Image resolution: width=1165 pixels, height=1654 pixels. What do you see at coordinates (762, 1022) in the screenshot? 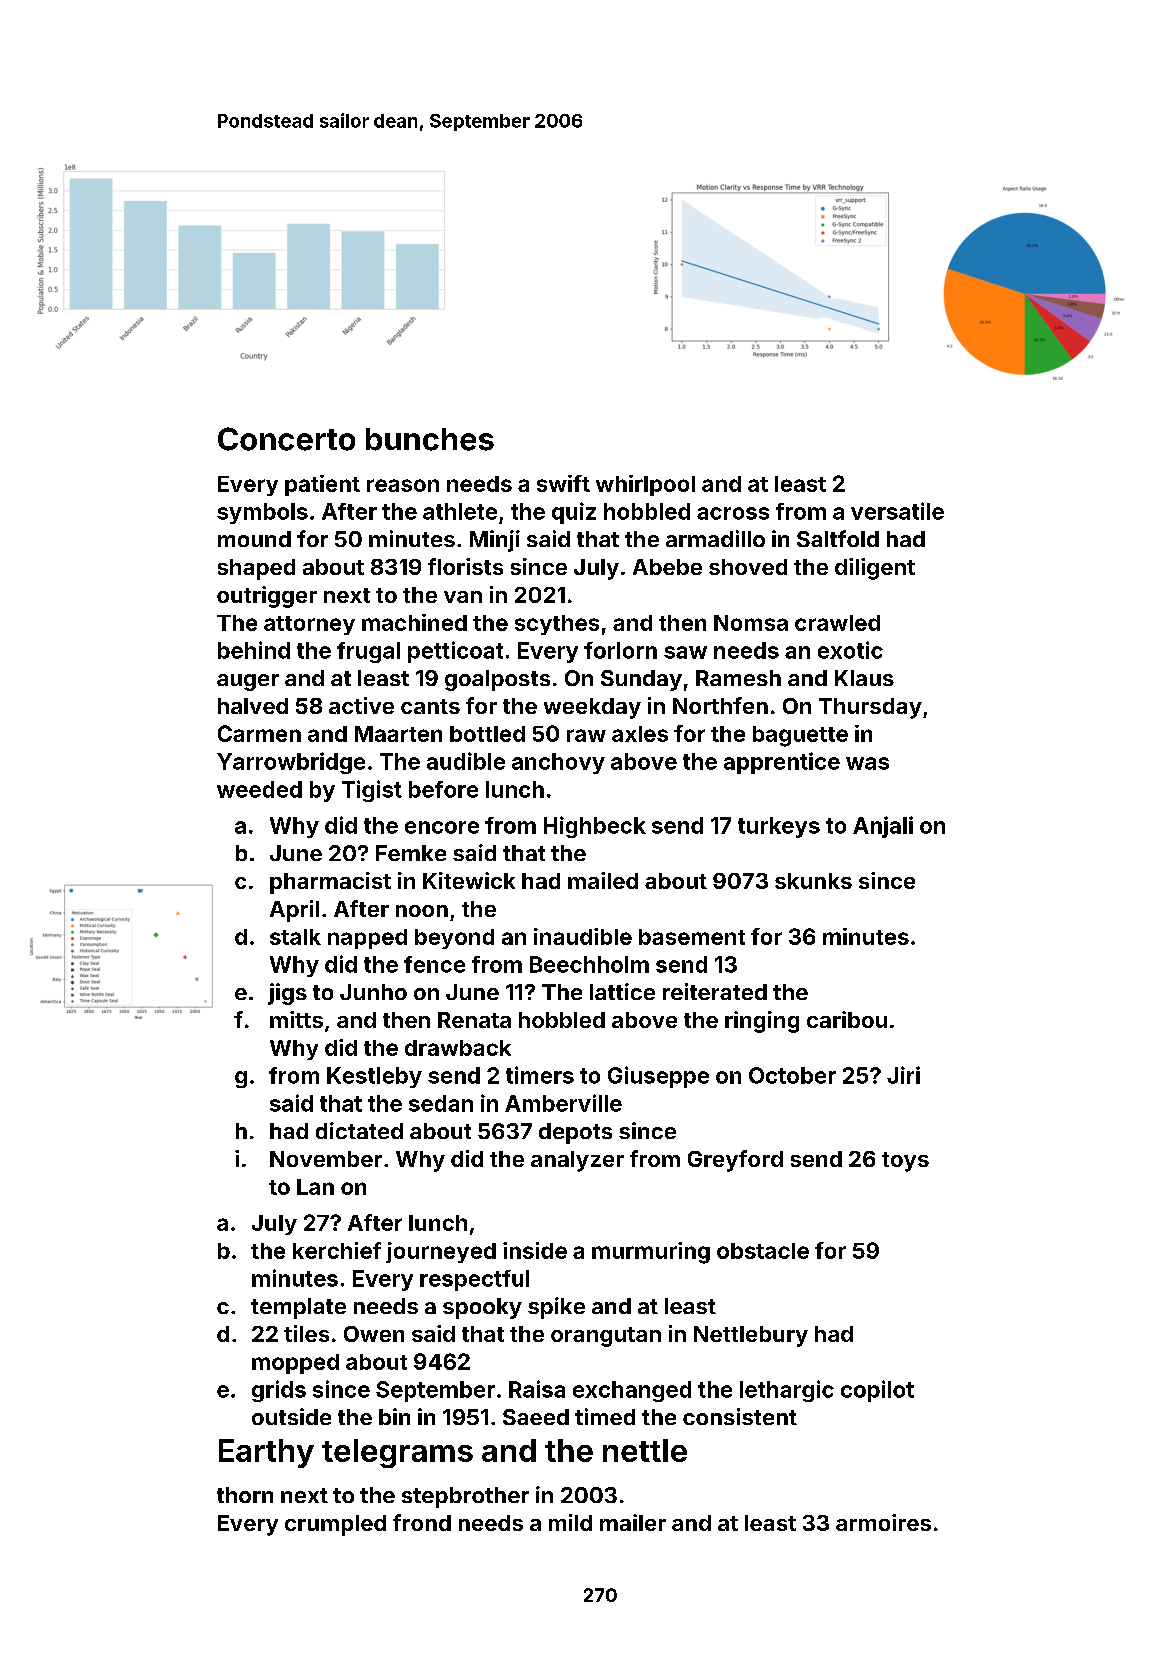
I see `ringing` at bounding box center [762, 1022].
